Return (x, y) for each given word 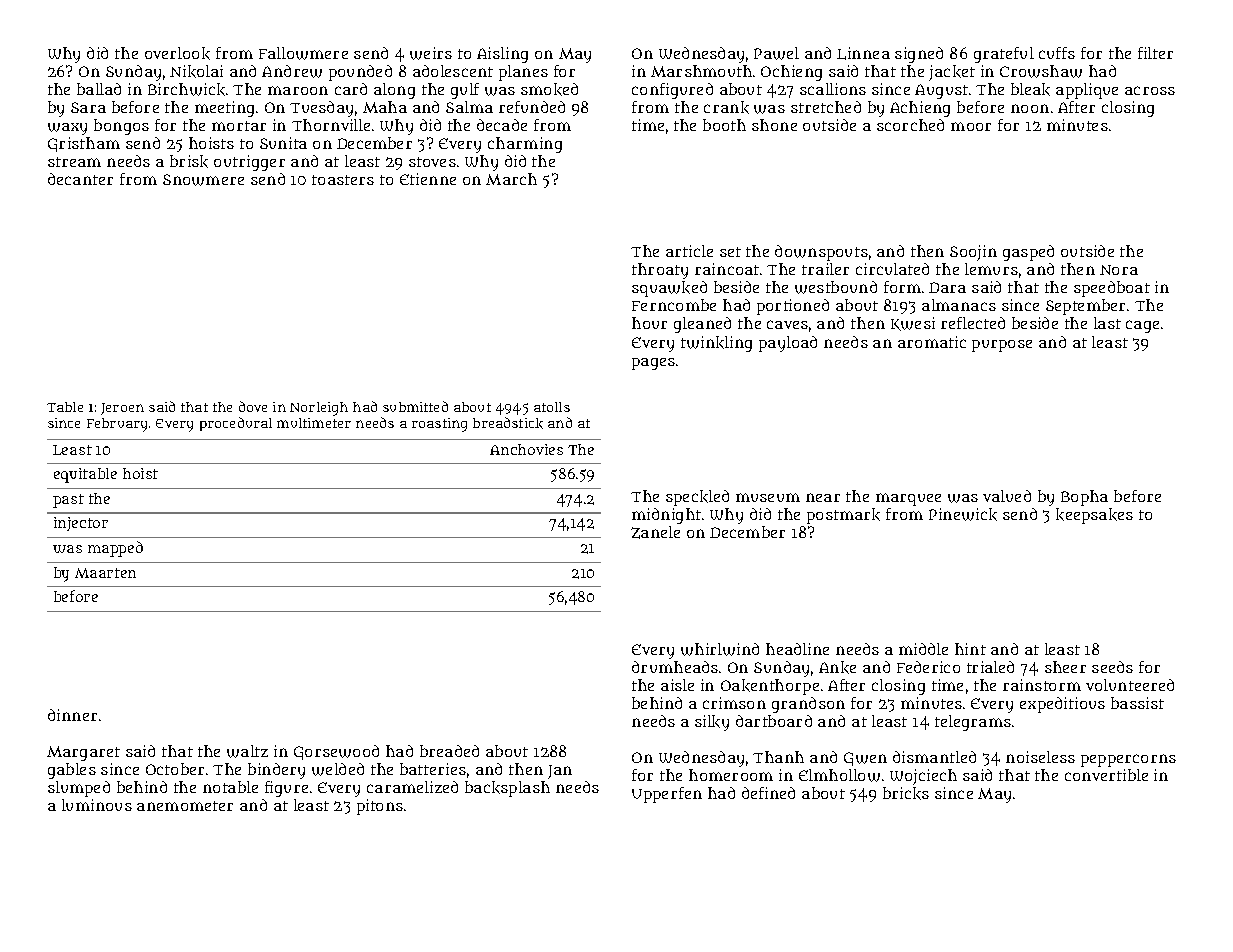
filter (1155, 53)
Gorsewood (336, 752)
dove (253, 406)
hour (649, 323)
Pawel (776, 53)
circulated (892, 269)
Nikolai (196, 71)
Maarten (105, 573)
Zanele (655, 532)
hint (970, 649)
